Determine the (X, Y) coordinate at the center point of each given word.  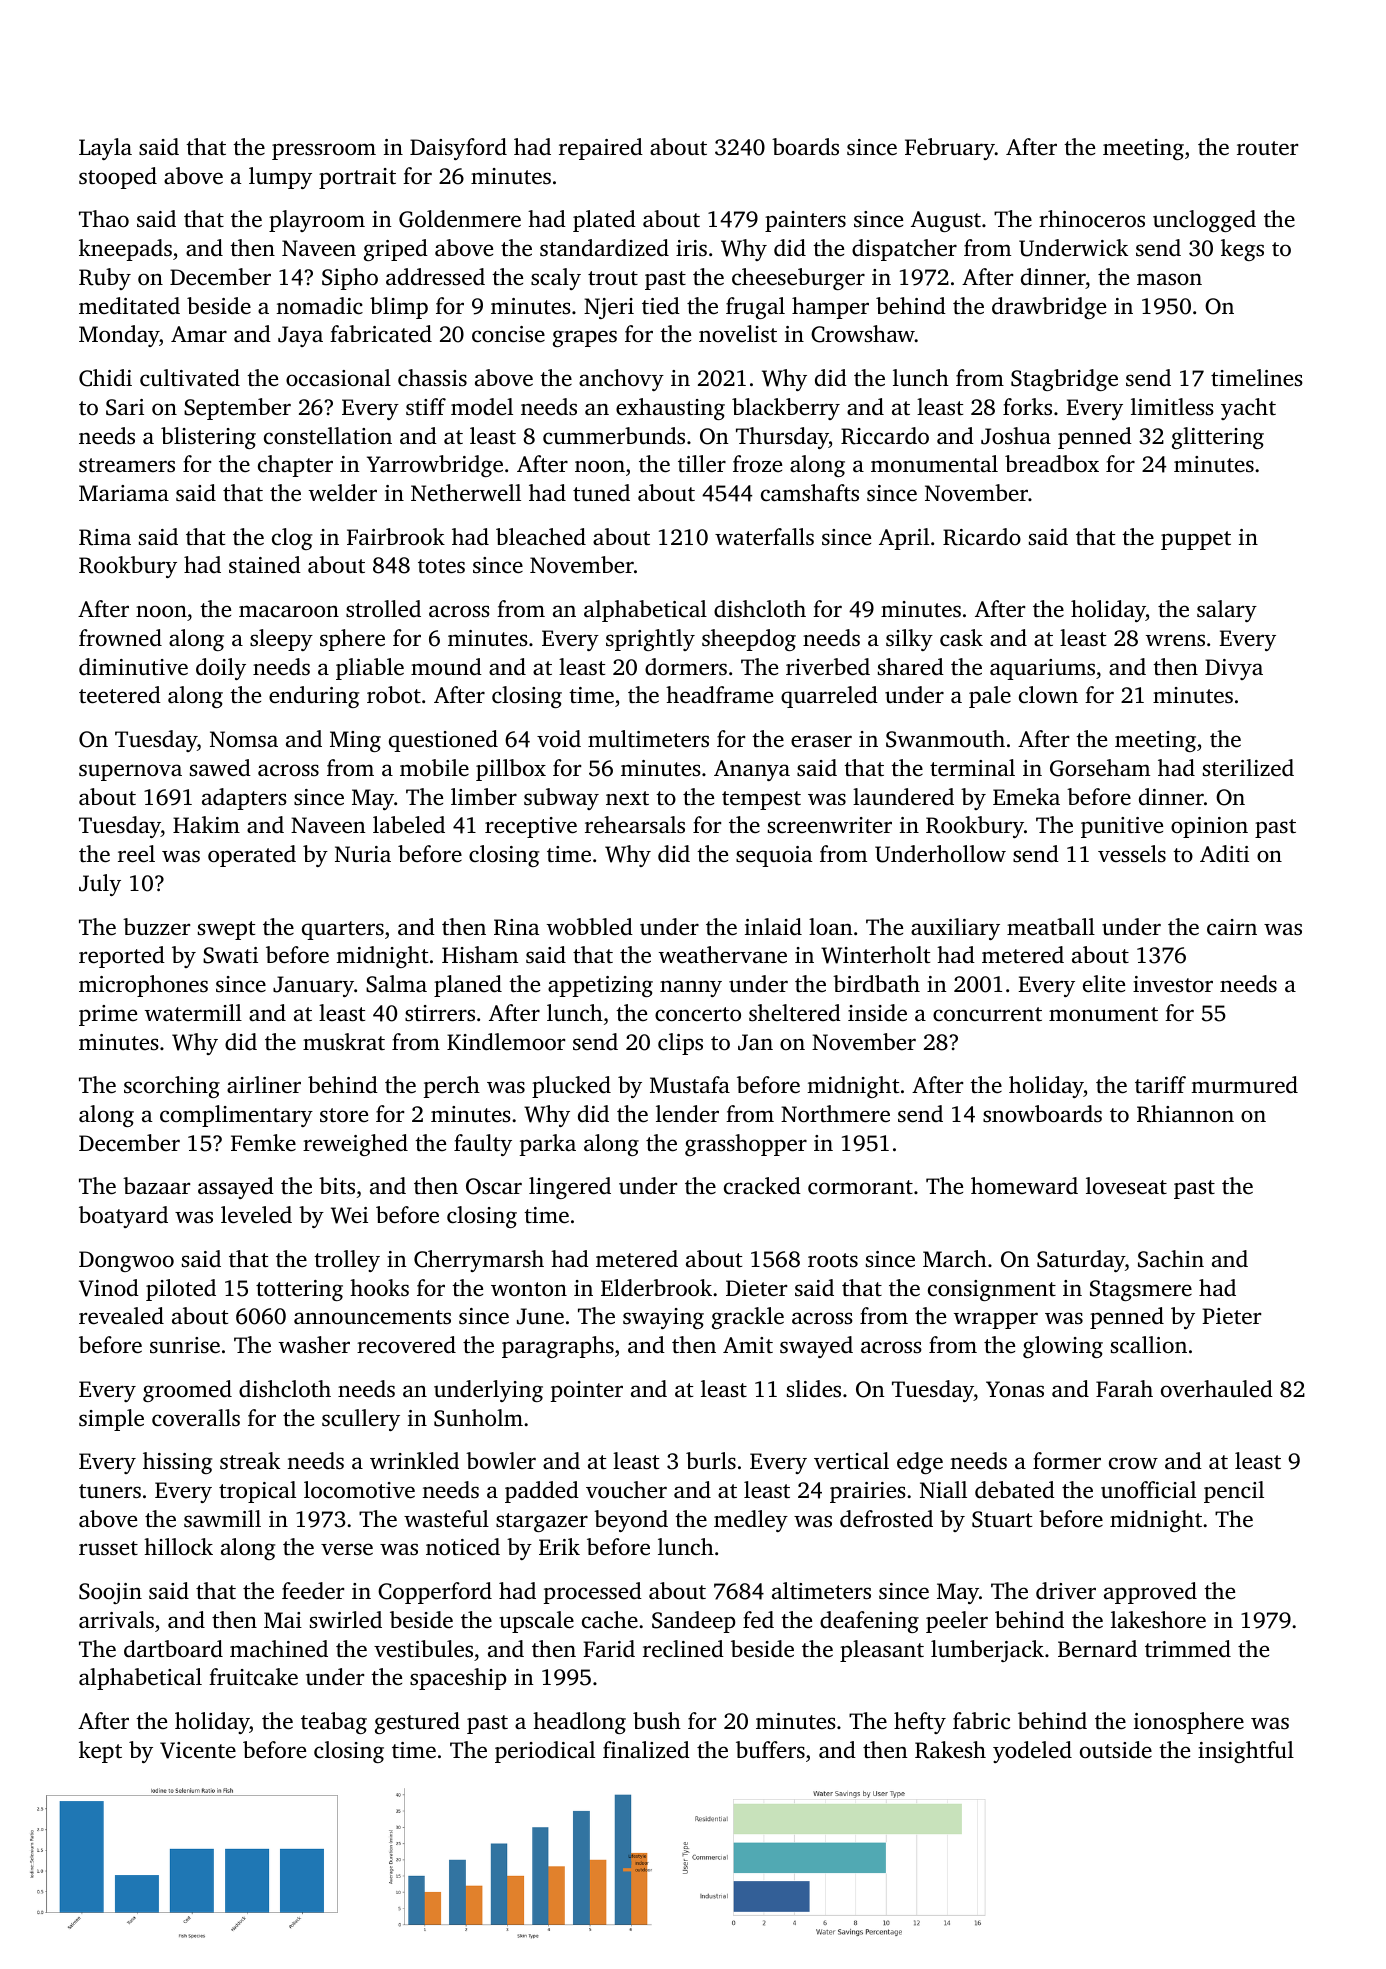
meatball (1051, 927)
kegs (1242, 250)
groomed (187, 1391)
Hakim (206, 824)
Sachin (1171, 1259)
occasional (338, 377)
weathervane (723, 955)
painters (805, 221)
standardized (604, 248)
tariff (1160, 1084)
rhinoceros (1092, 219)
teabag (334, 1723)
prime (108, 1015)
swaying (663, 1318)
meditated (129, 306)
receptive (531, 827)
